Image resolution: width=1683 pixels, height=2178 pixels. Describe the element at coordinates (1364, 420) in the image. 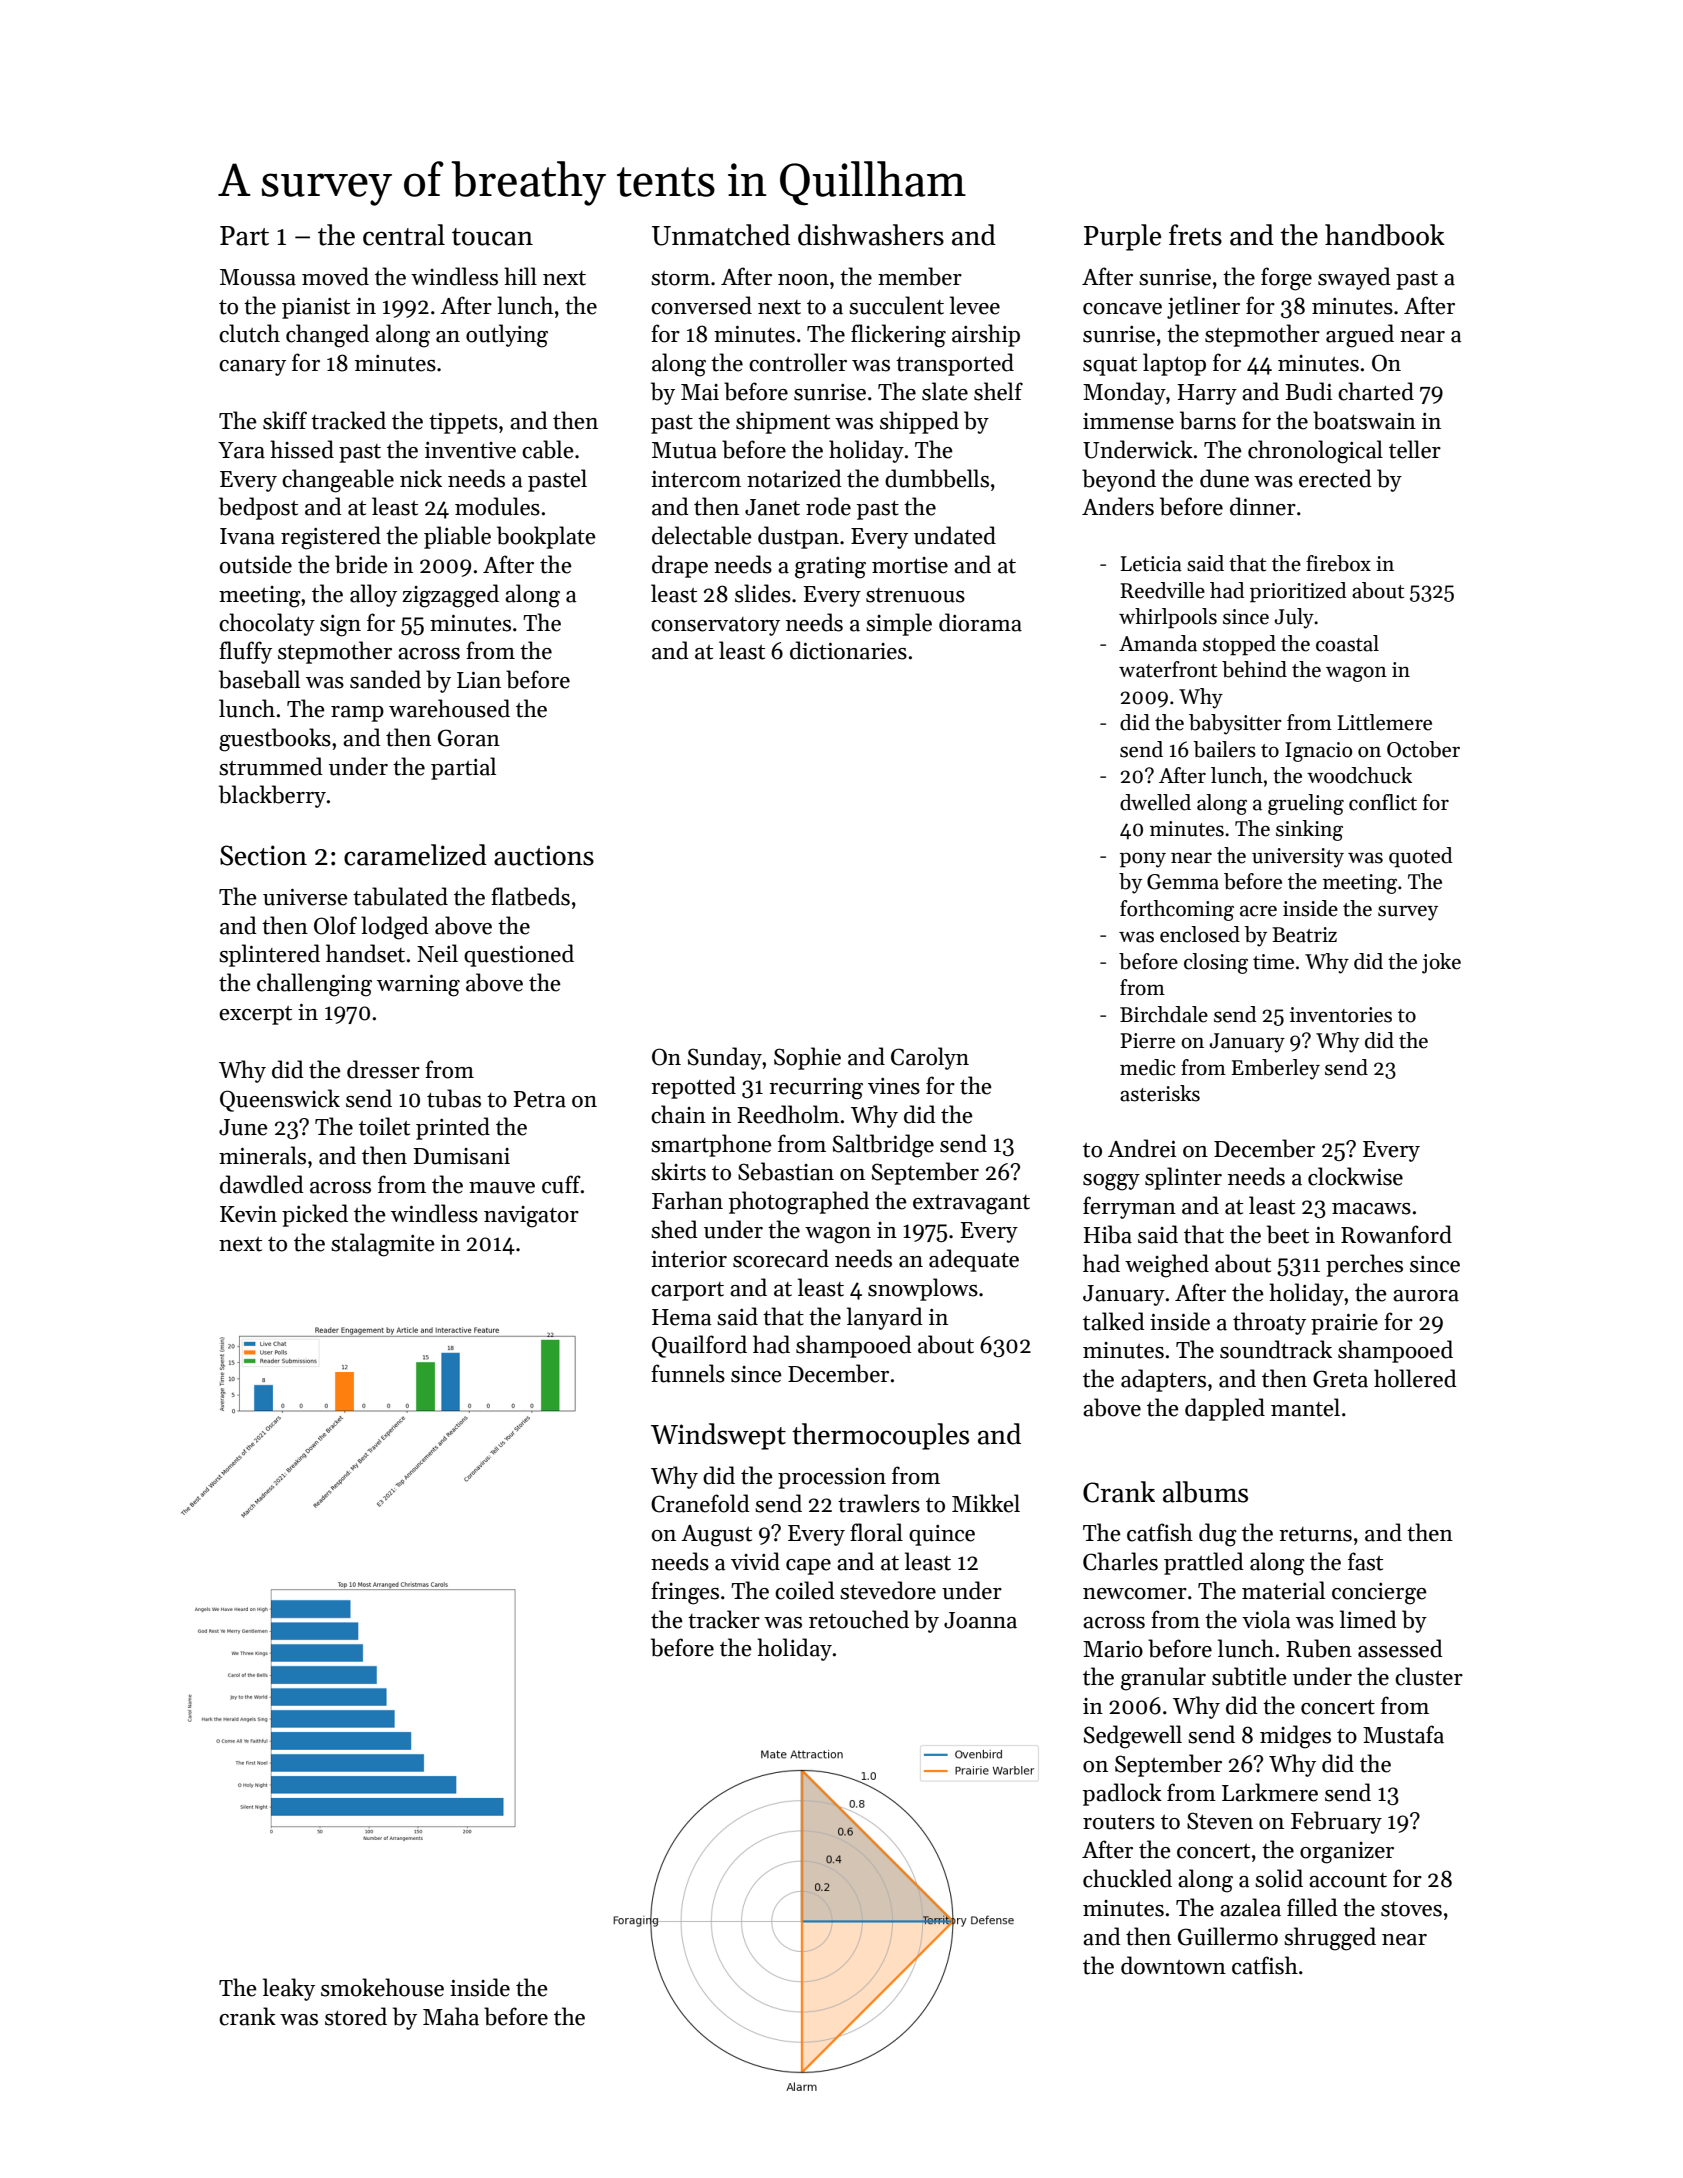

I see `boatswain` at that location.
